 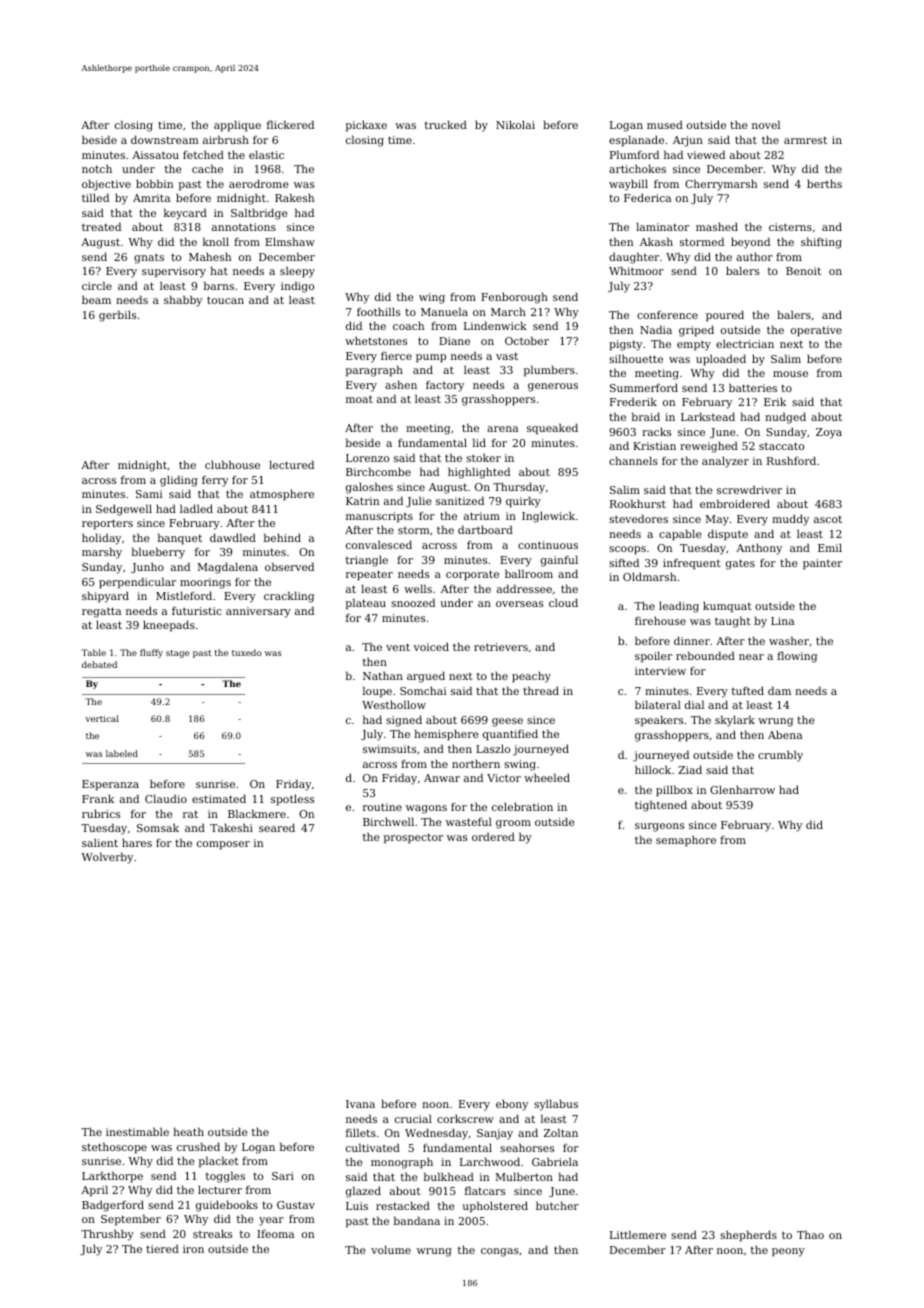 I want to click on braid, so click(x=646, y=416).
